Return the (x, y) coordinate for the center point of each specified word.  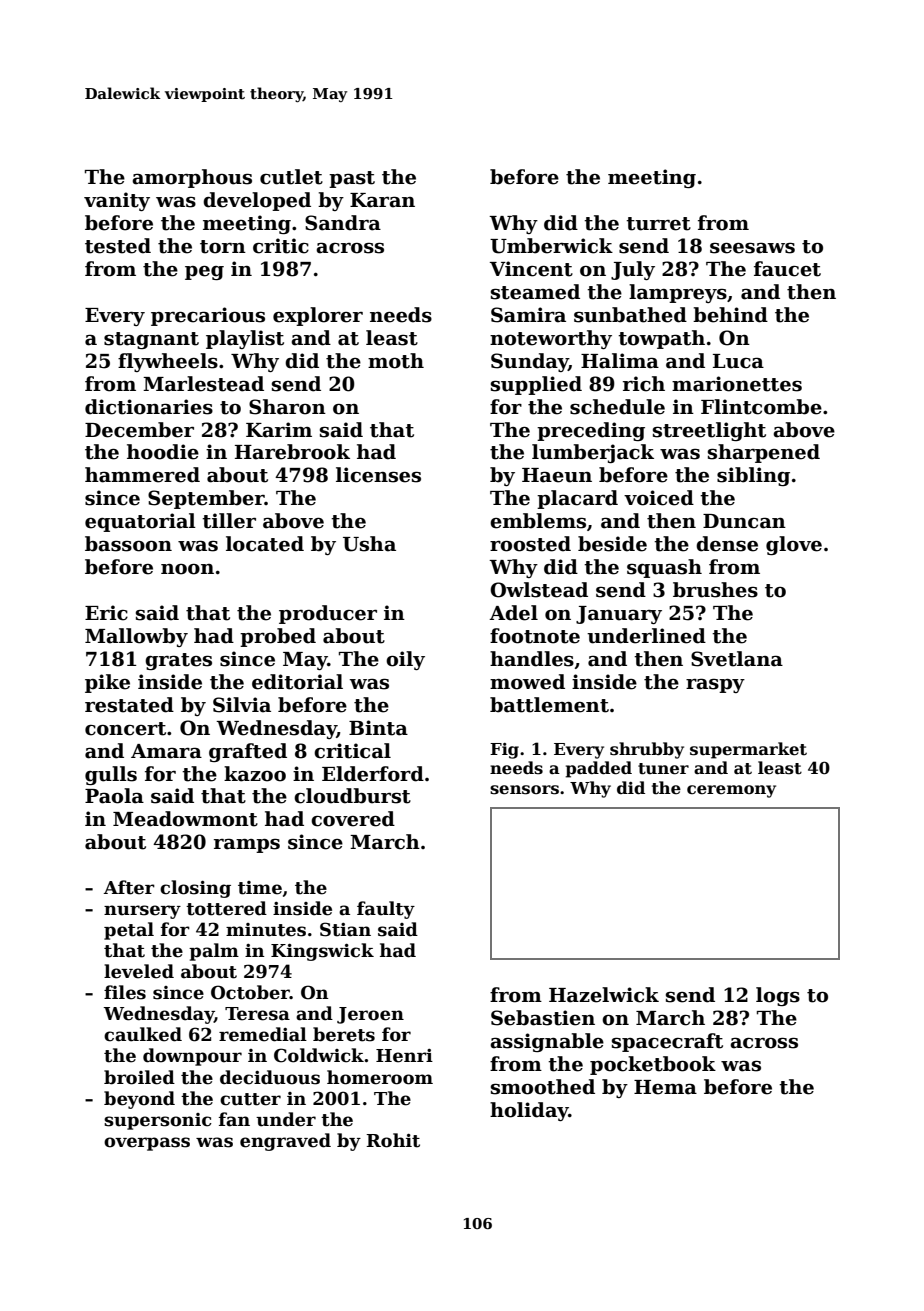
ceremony (731, 791)
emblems (538, 521)
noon (187, 569)
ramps (247, 846)
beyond (139, 1100)
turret (658, 224)
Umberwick (551, 246)
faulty (386, 910)
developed (257, 201)
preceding (591, 431)
